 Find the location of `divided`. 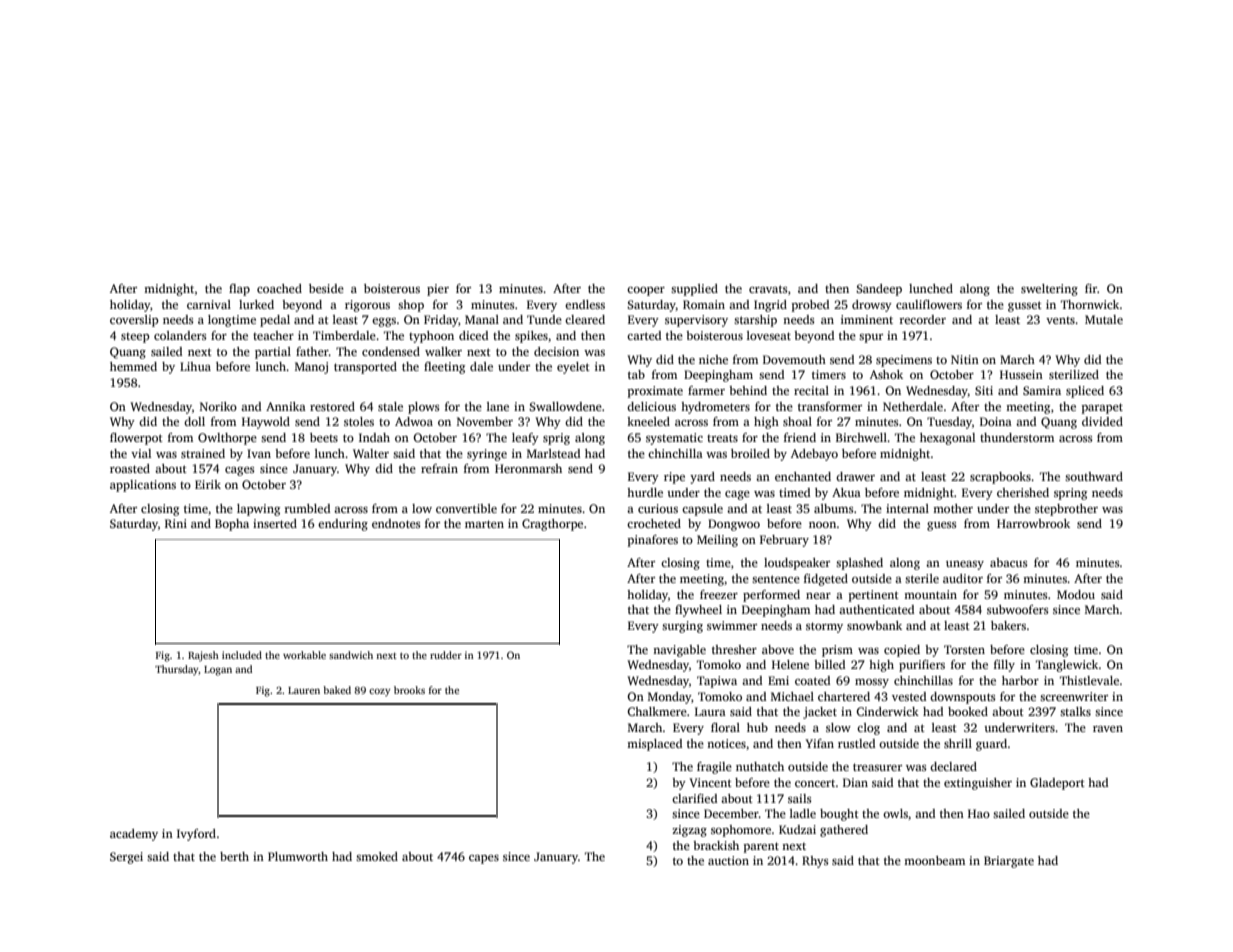

divided is located at coordinates (1102, 421).
